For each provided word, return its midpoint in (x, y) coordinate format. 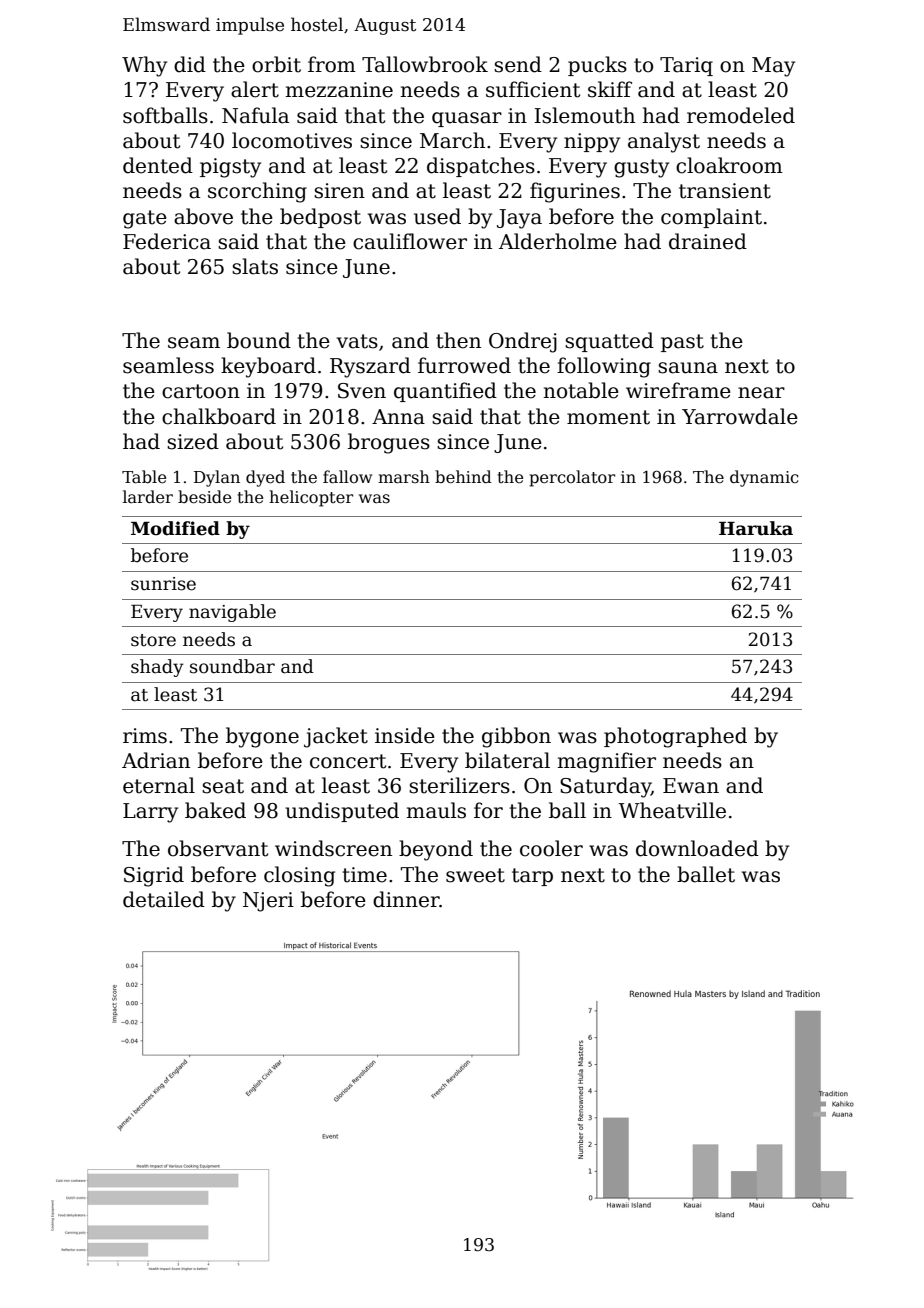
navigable (232, 613)
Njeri (268, 902)
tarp (532, 877)
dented (158, 165)
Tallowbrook (425, 64)
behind (463, 477)
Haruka (756, 528)
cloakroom (729, 165)
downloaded (697, 848)
